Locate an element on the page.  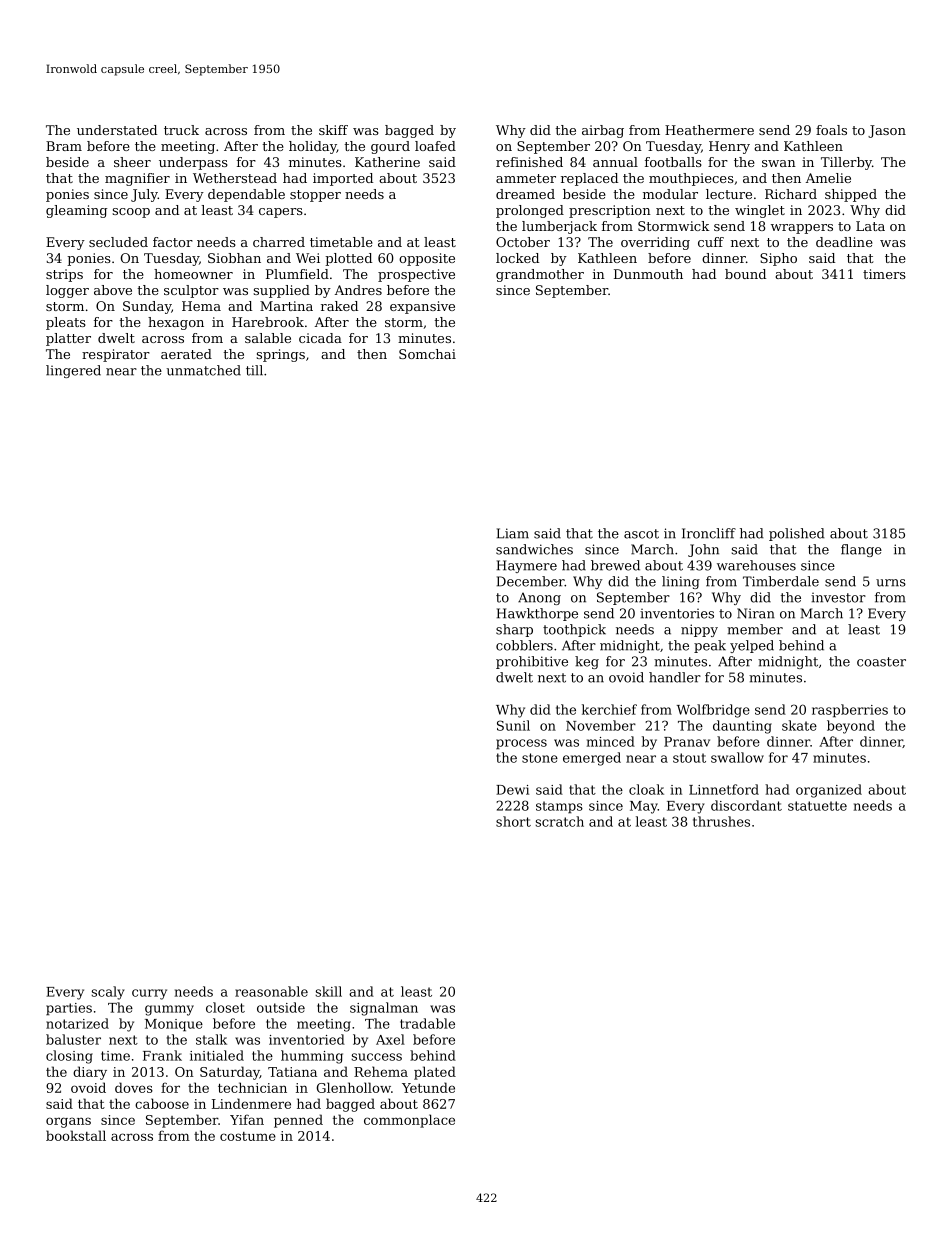
lingered is located at coordinates (73, 371).
